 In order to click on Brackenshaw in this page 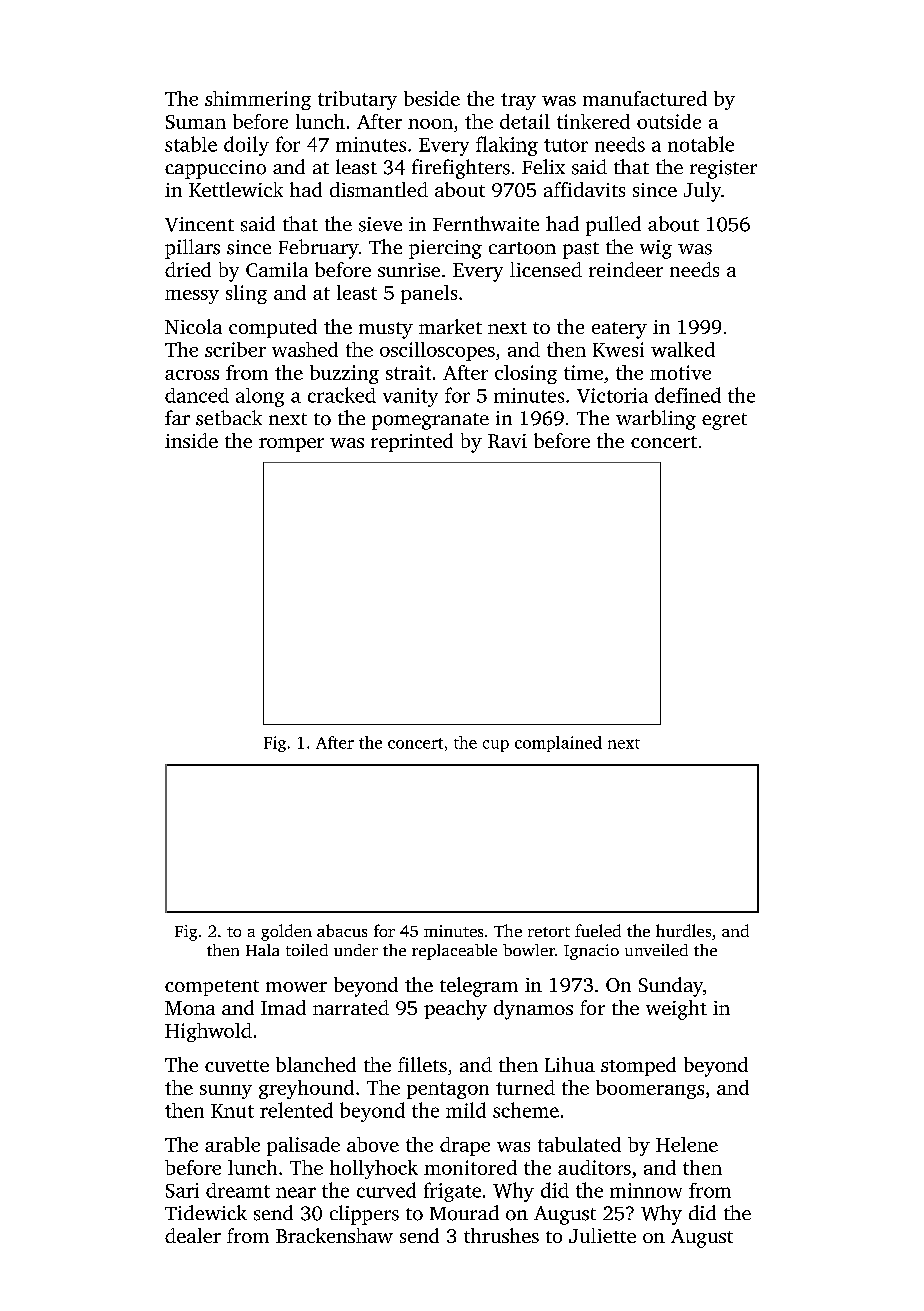, I will do `click(334, 1235)`.
